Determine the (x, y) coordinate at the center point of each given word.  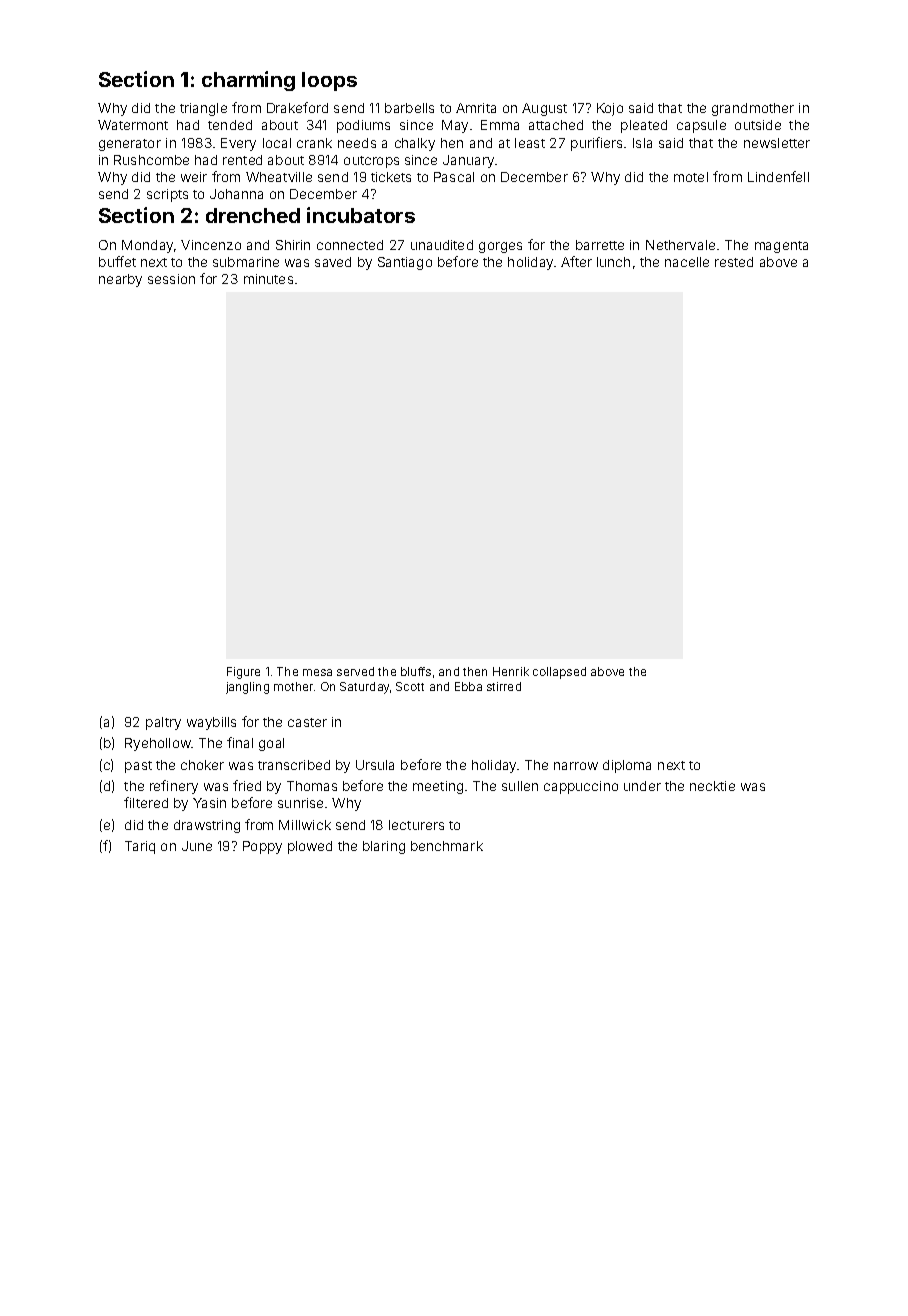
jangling (247, 688)
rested (734, 262)
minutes (268, 279)
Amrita (476, 108)
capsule (701, 126)
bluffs (416, 671)
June (197, 846)
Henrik (511, 671)
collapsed (559, 673)
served (355, 671)
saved (333, 262)
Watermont (133, 125)
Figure (243, 673)
